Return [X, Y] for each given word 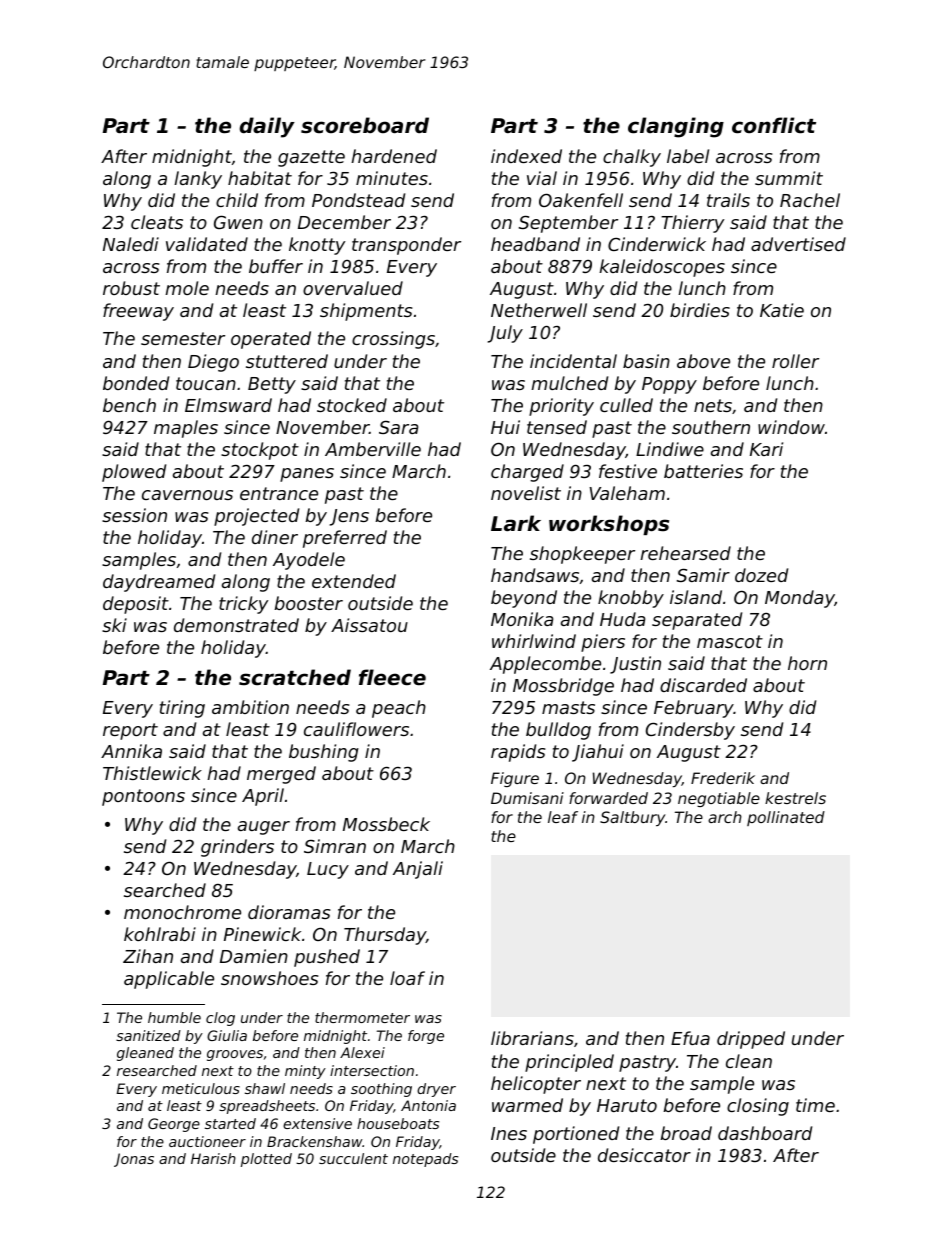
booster [309, 603]
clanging [676, 127]
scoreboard [365, 125]
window [791, 427]
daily [267, 127]
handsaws [535, 575]
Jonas [134, 1160]
